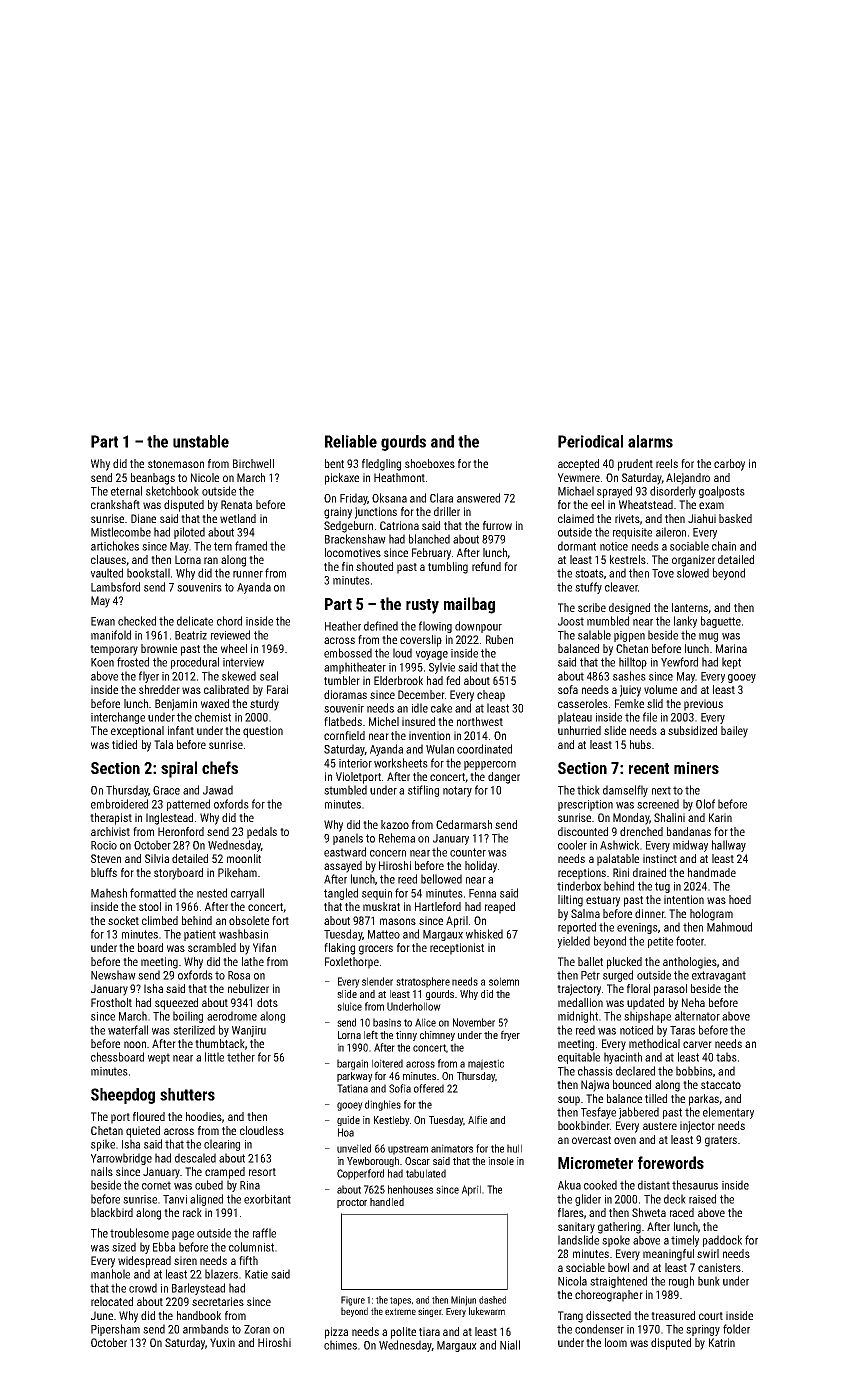 The width and height of the document is (849, 1400). I want to click on junctions, so click(376, 513).
